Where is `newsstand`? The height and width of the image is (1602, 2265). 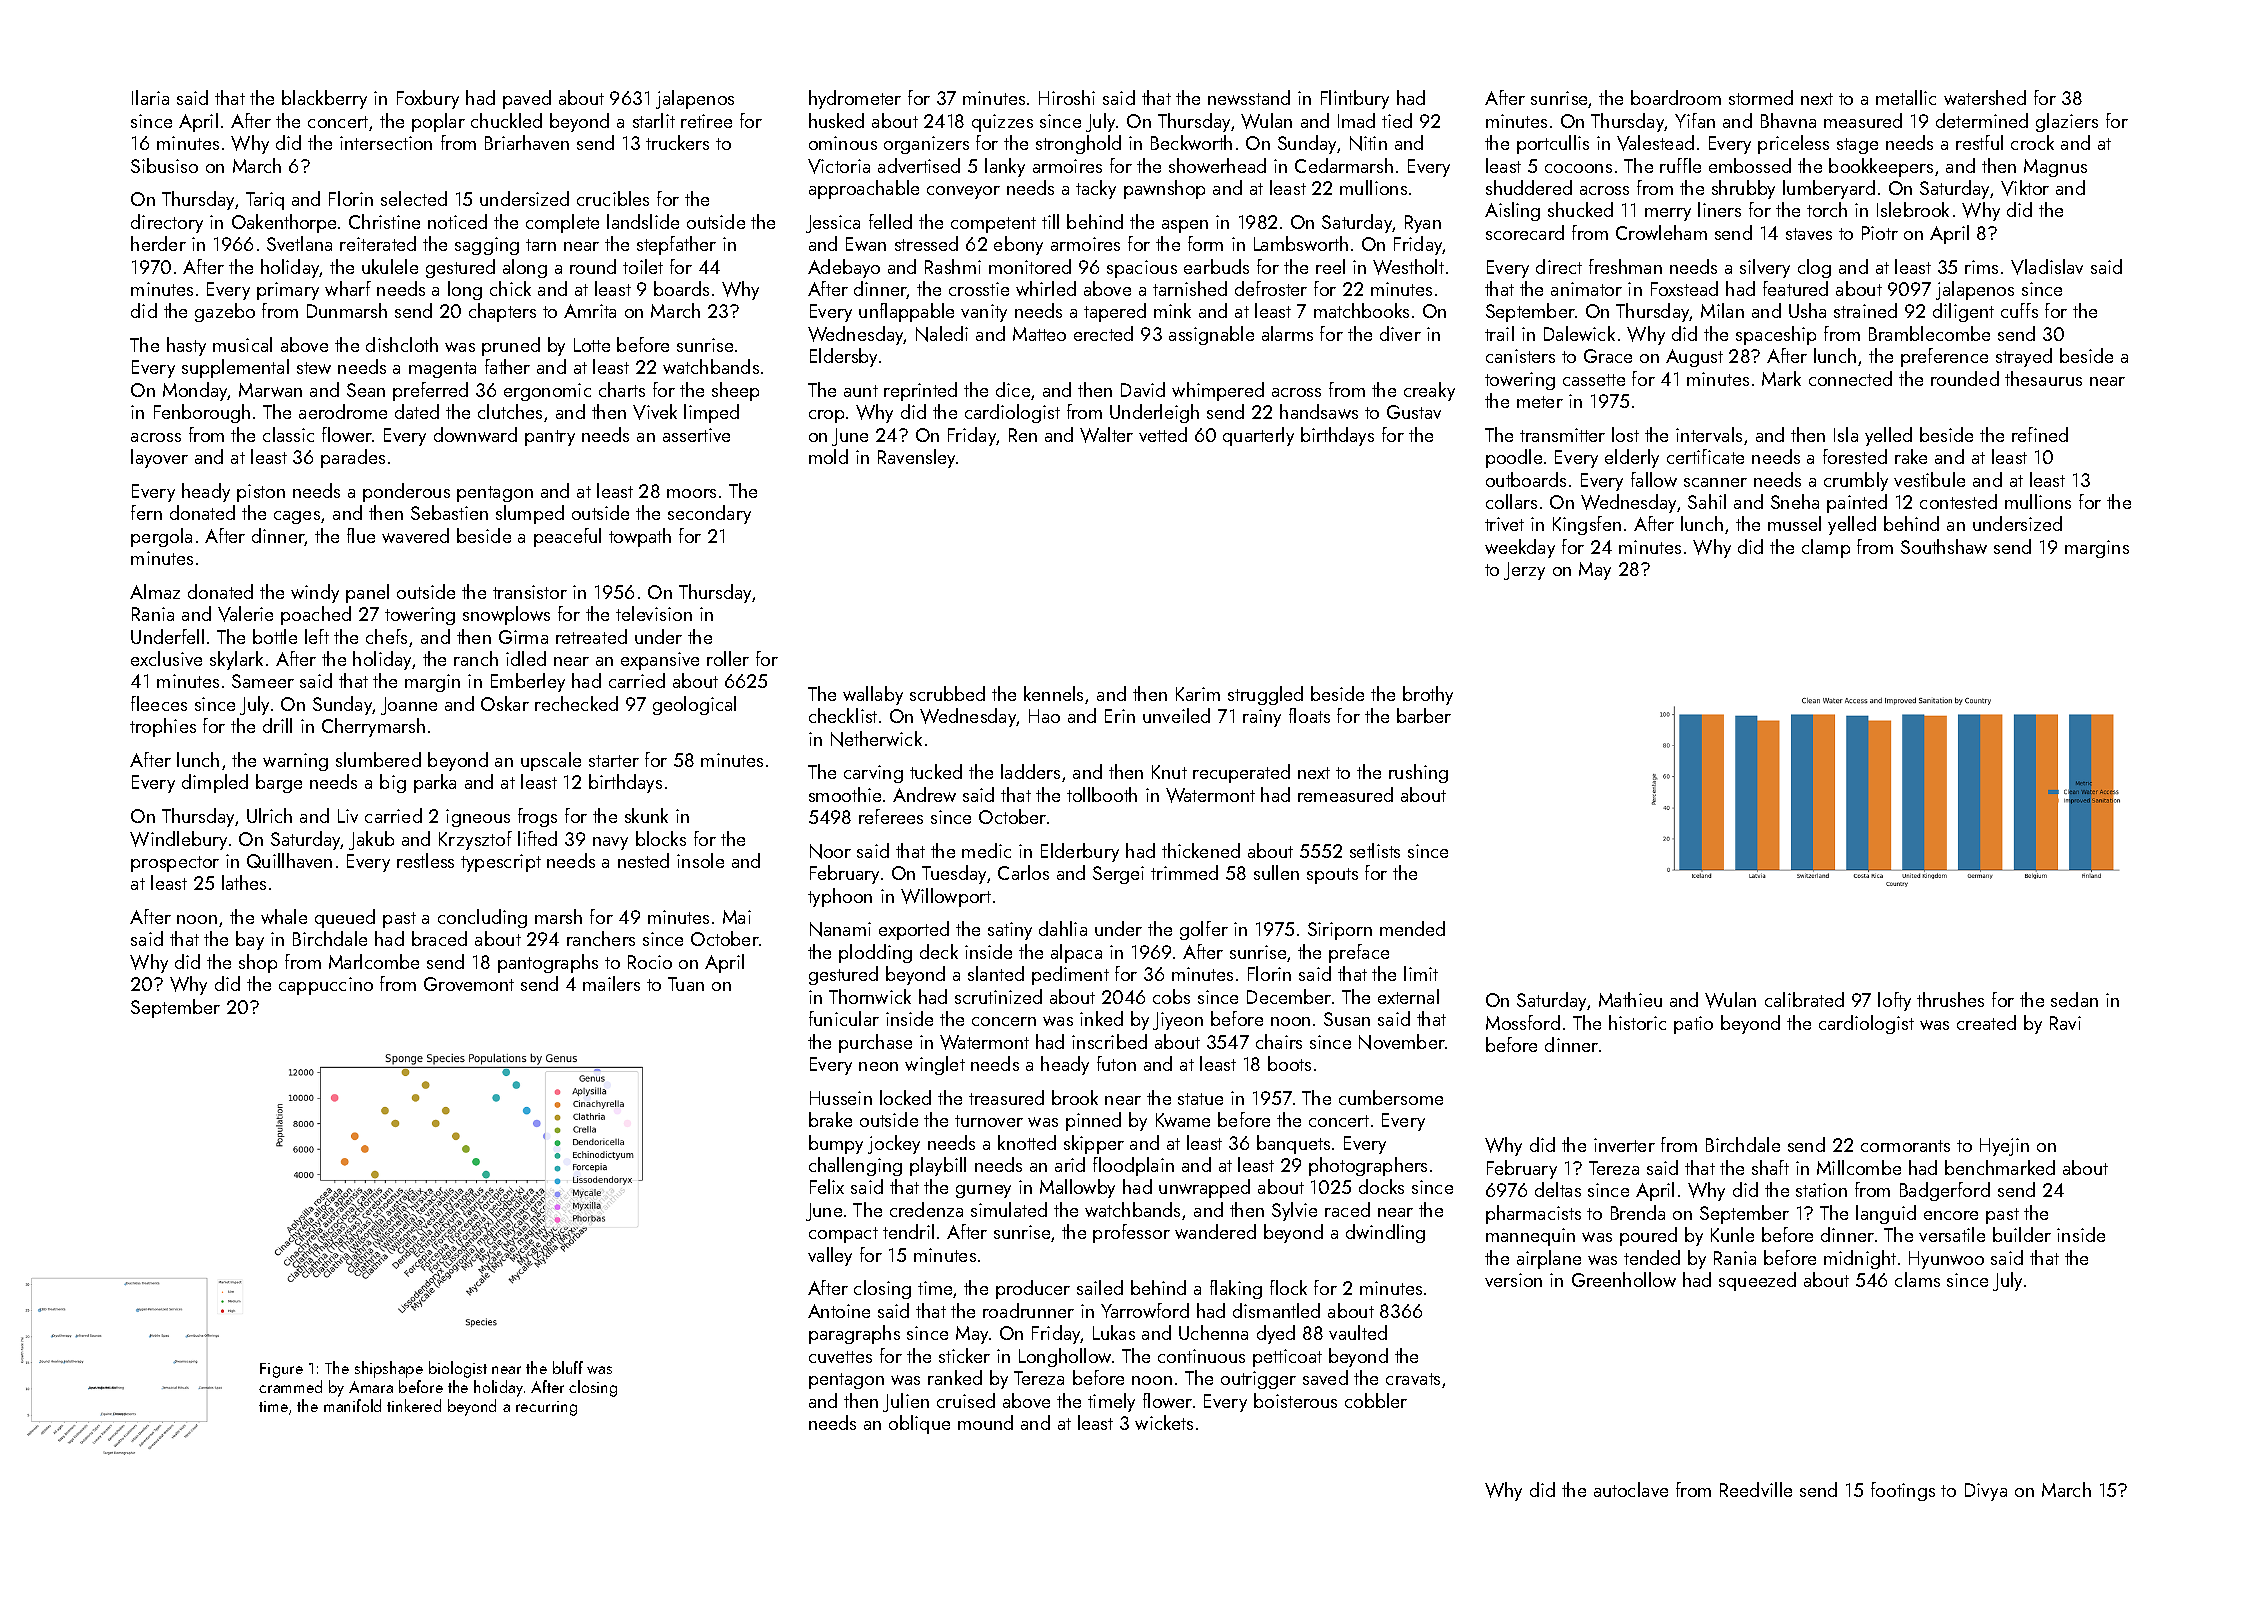 newsstand is located at coordinates (1249, 97).
